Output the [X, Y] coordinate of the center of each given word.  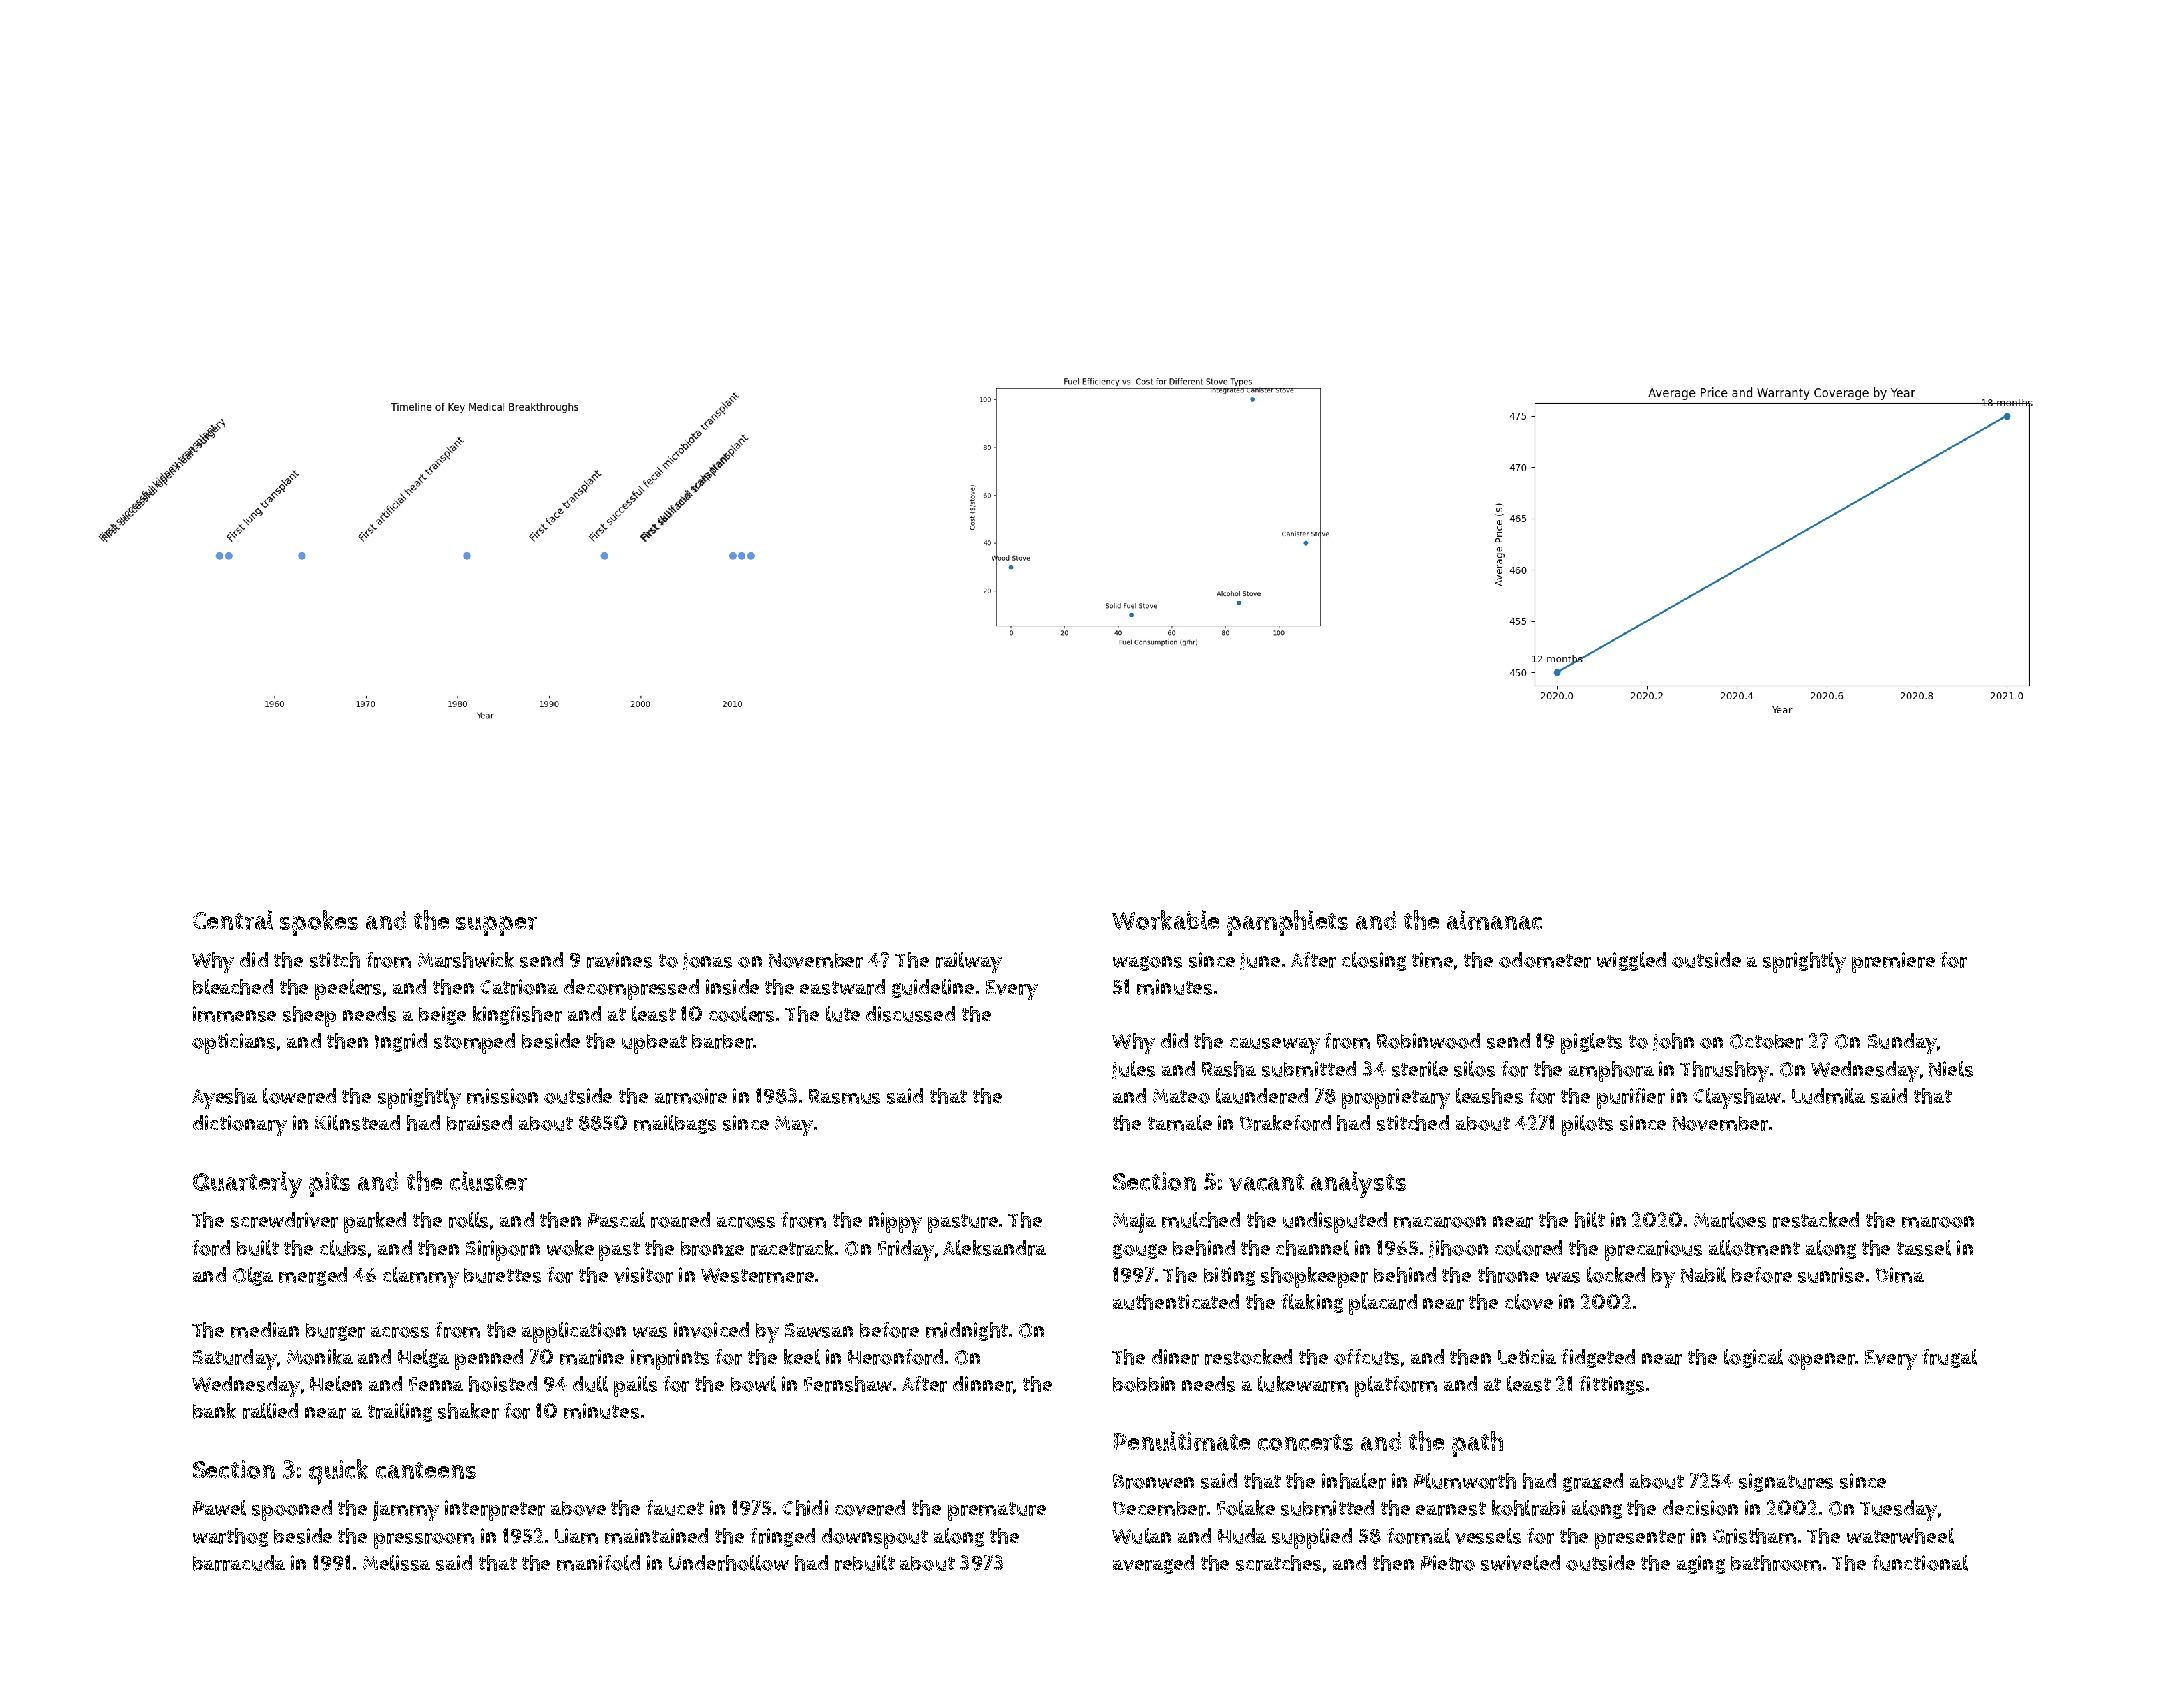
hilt [1590, 1220]
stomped [474, 1043]
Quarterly [247, 1184]
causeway [1275, 1046]
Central [233, 920]
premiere [1893, 962]
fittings [1611, 1385]
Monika [320, 1357]
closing [1374, 961]
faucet [675, 1508]
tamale [1180, 1123]
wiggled [1631, 961]
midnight [967, 1331]
